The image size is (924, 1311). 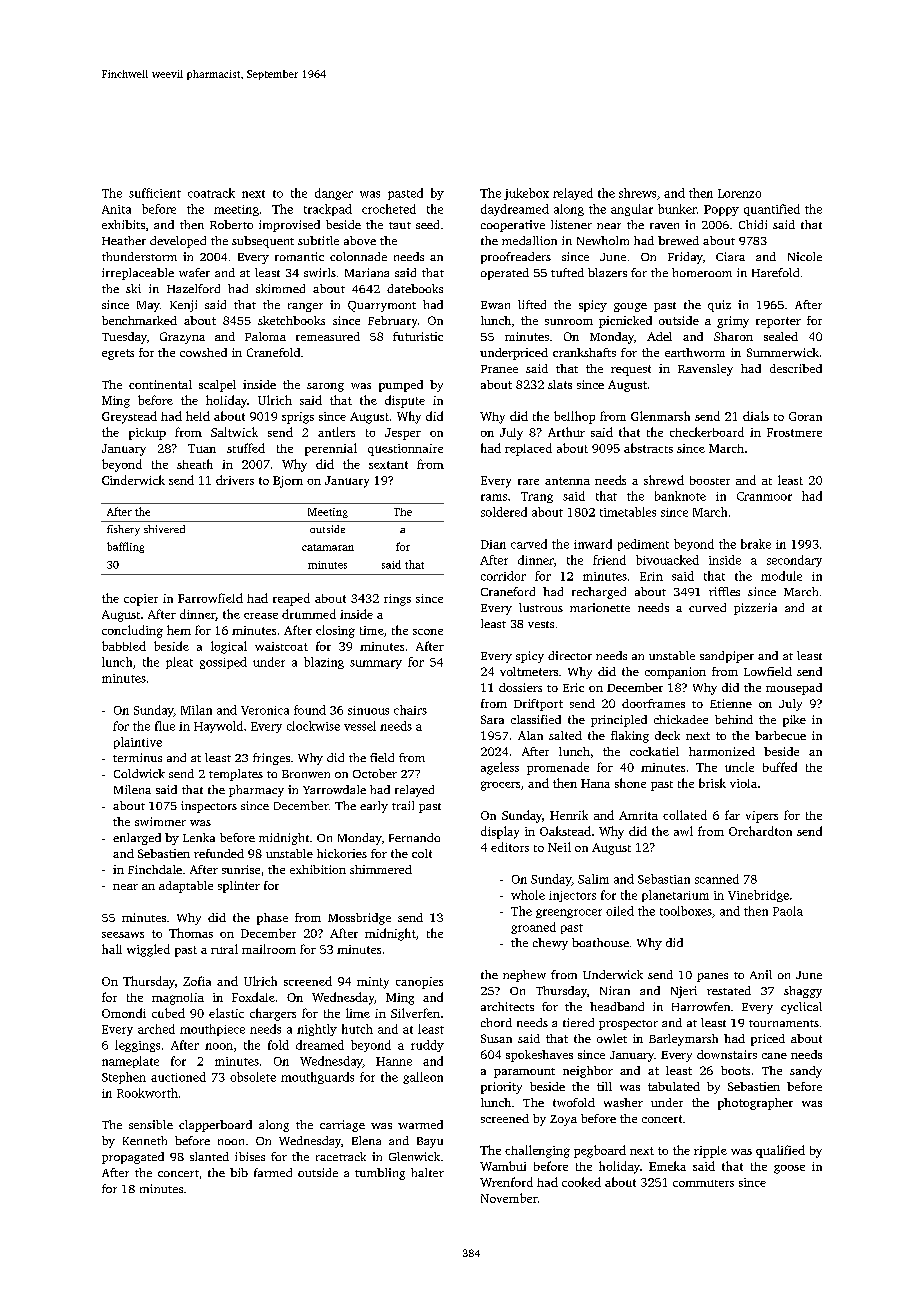 I want to click on Cinderwick, so click(x=133, y=480).
